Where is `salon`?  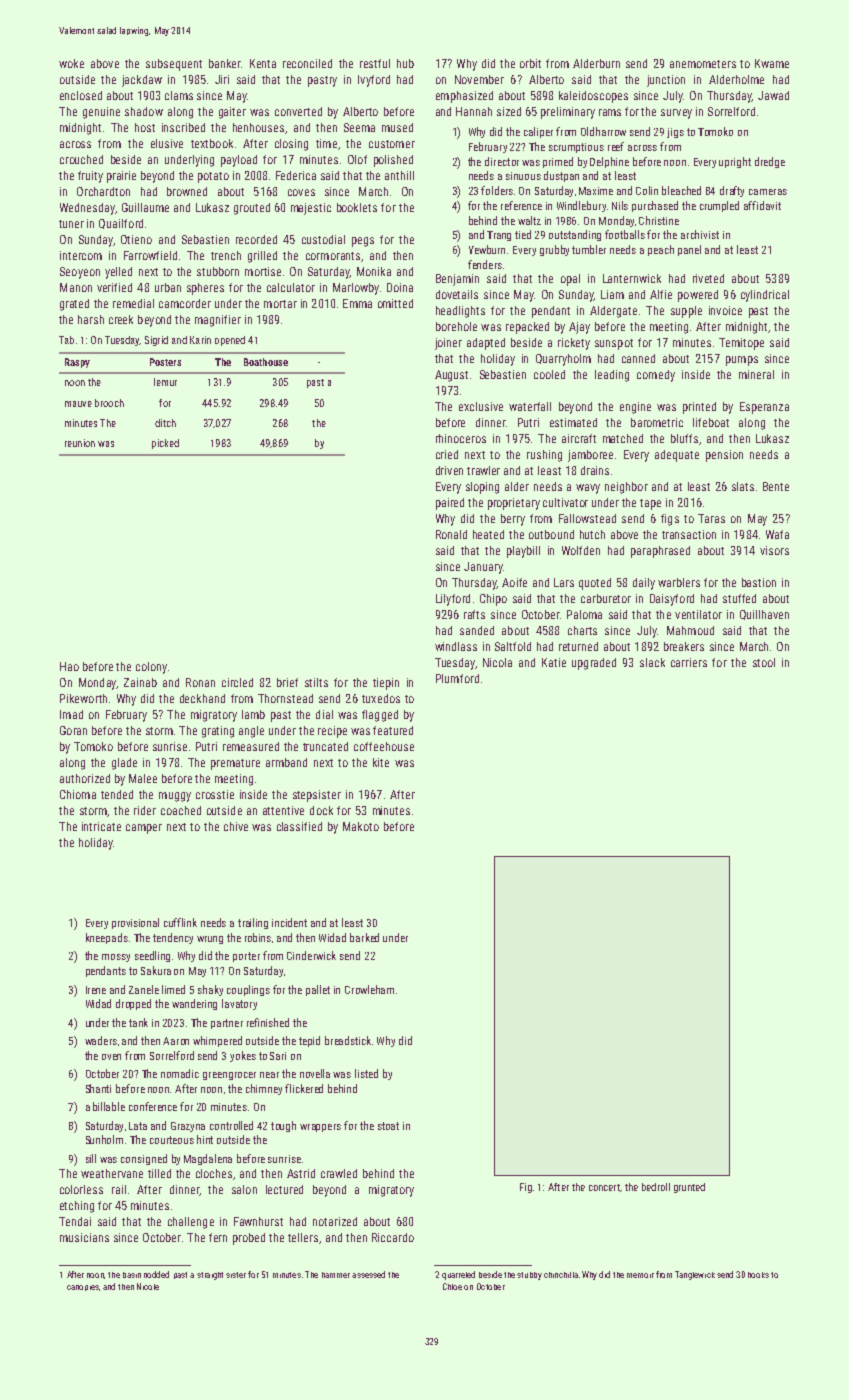
salon is located at coordinates (244, 1189).
